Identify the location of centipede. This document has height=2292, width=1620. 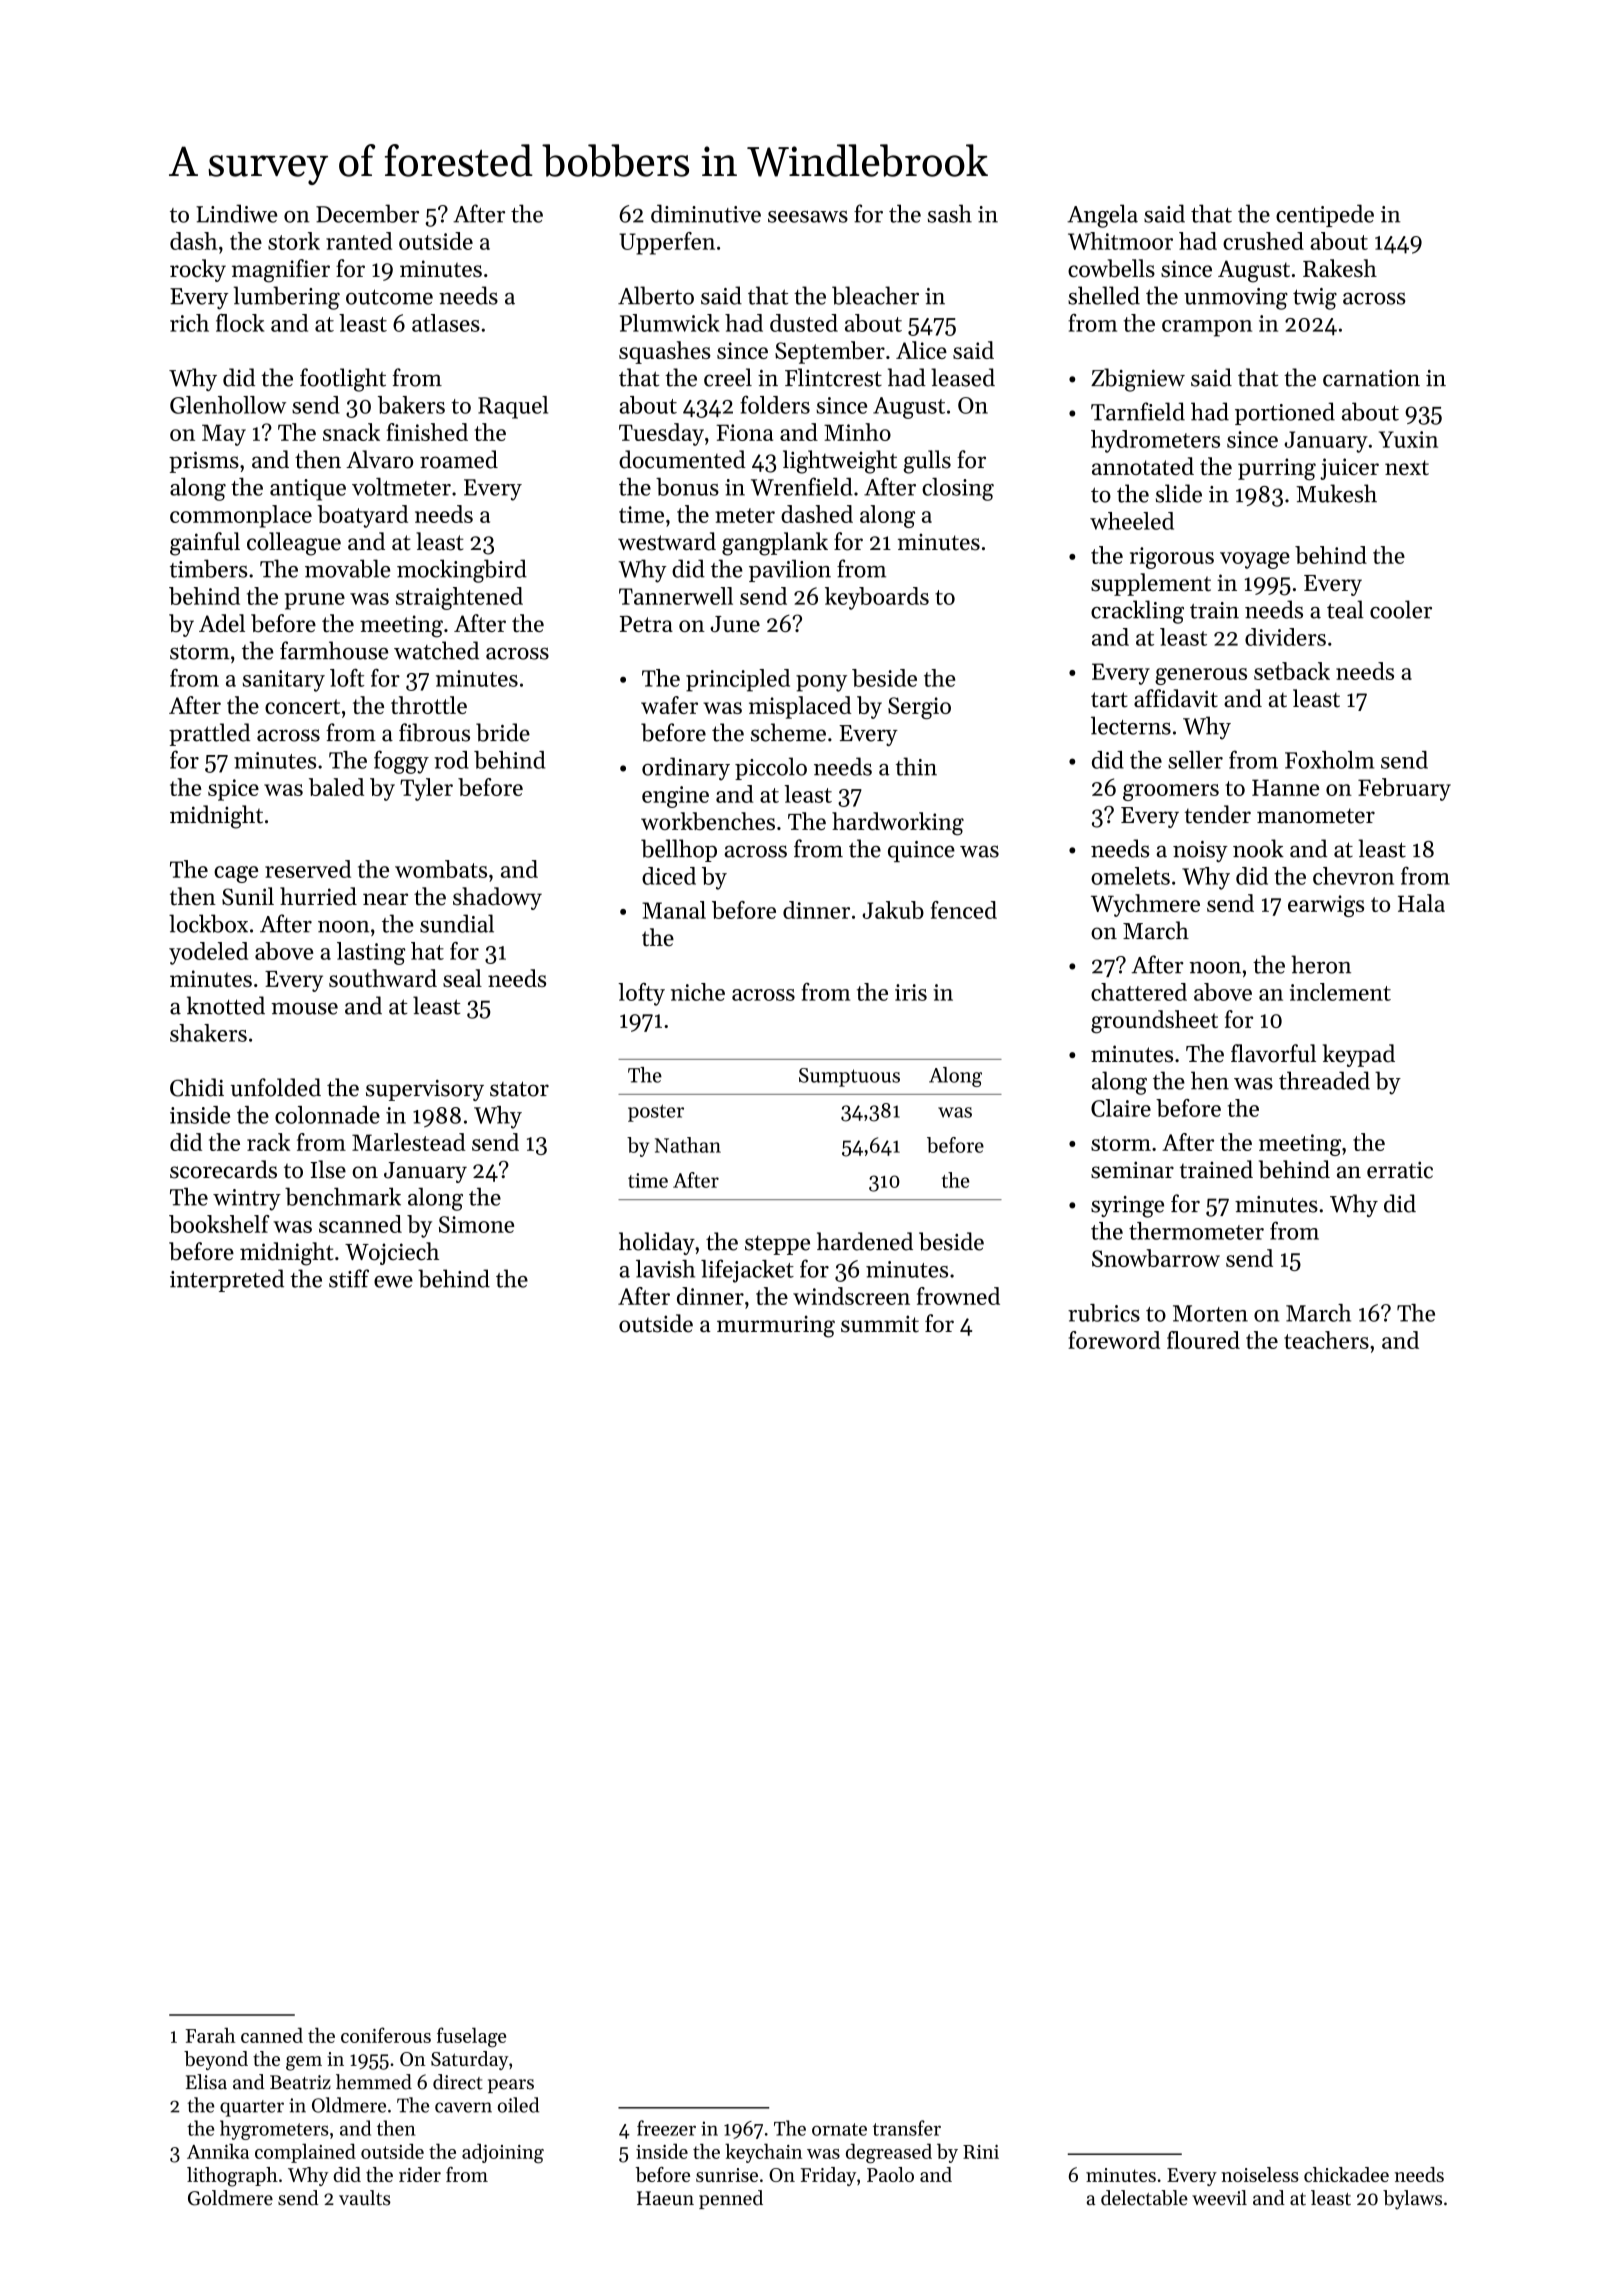
(1325, 215).
